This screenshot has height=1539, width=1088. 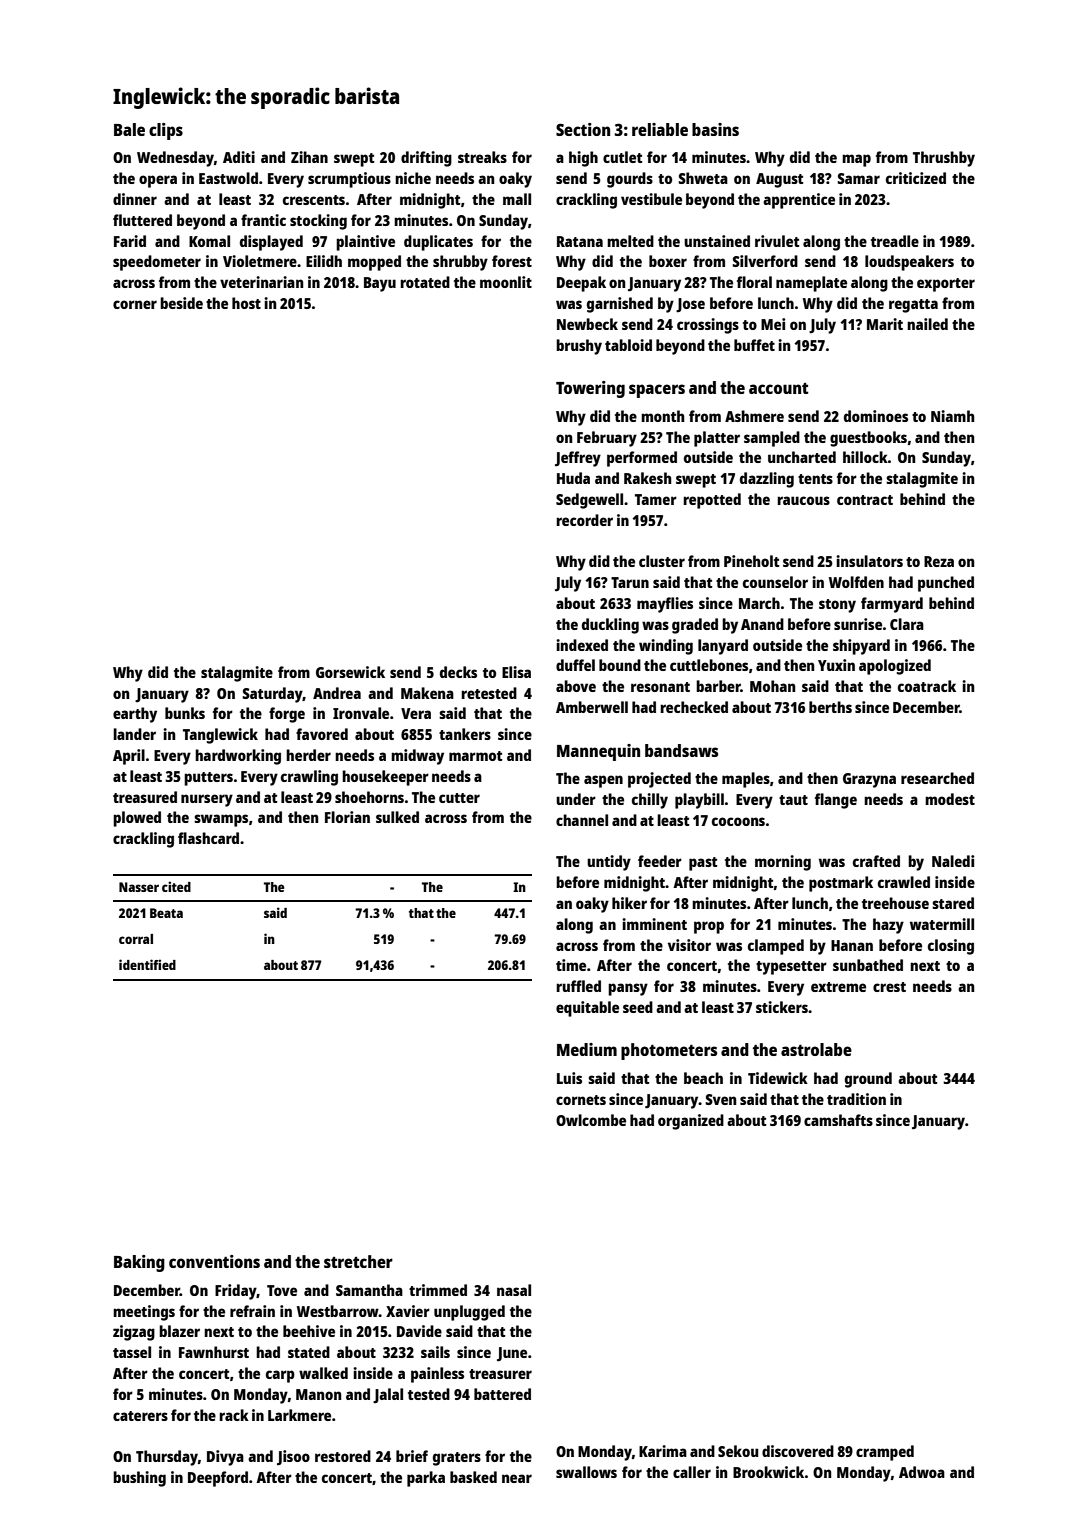 I want to click on marmot, so click(x=476, y=756).
